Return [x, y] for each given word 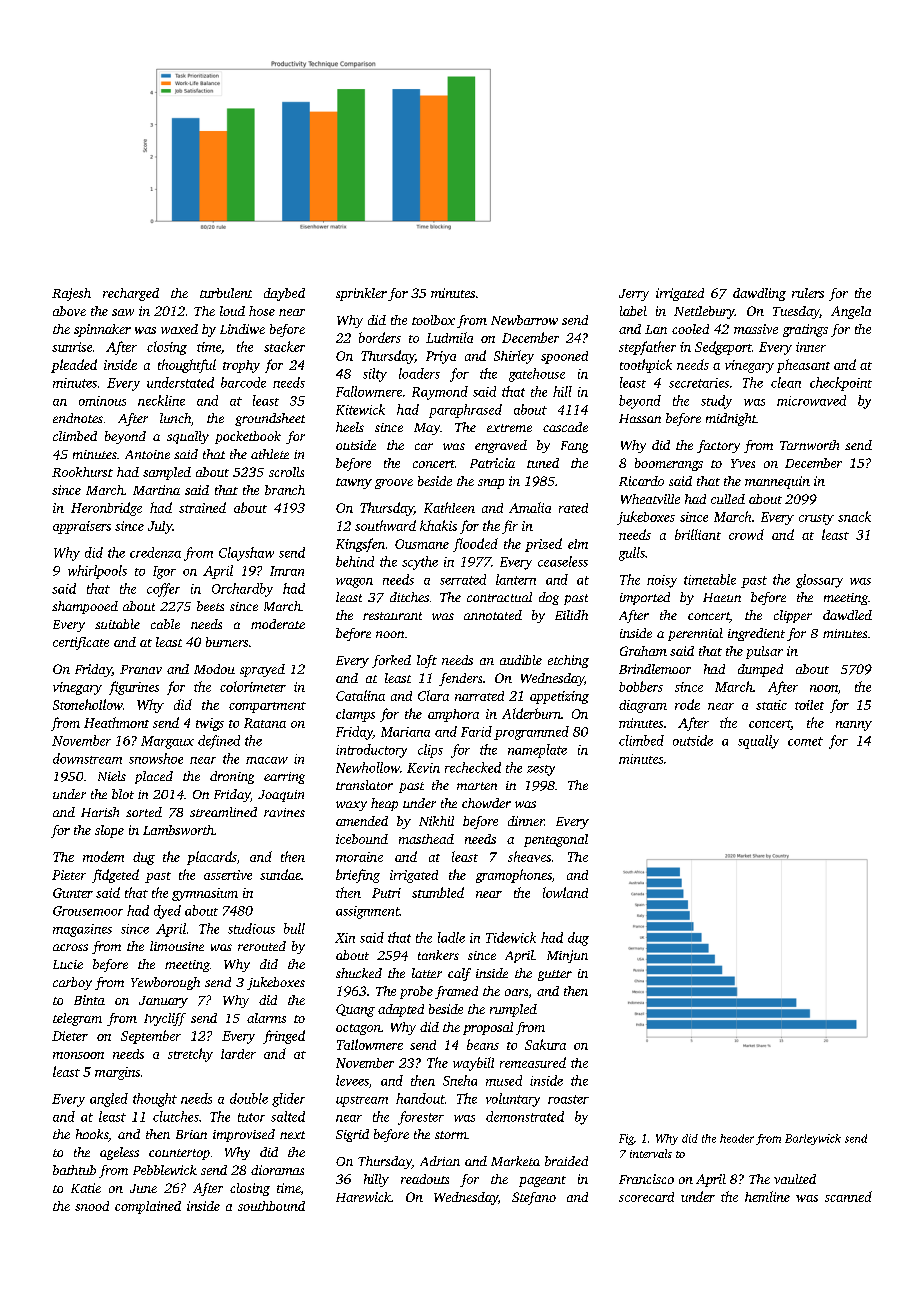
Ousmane [422, 544]
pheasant [803, 366]
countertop [179, 1154]
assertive [228, 875]
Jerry [634, 295]
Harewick [363, 1197]
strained [202, 507]
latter [427, 973]
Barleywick [813, 1139]
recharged [131, 294]
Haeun [722, 597]
